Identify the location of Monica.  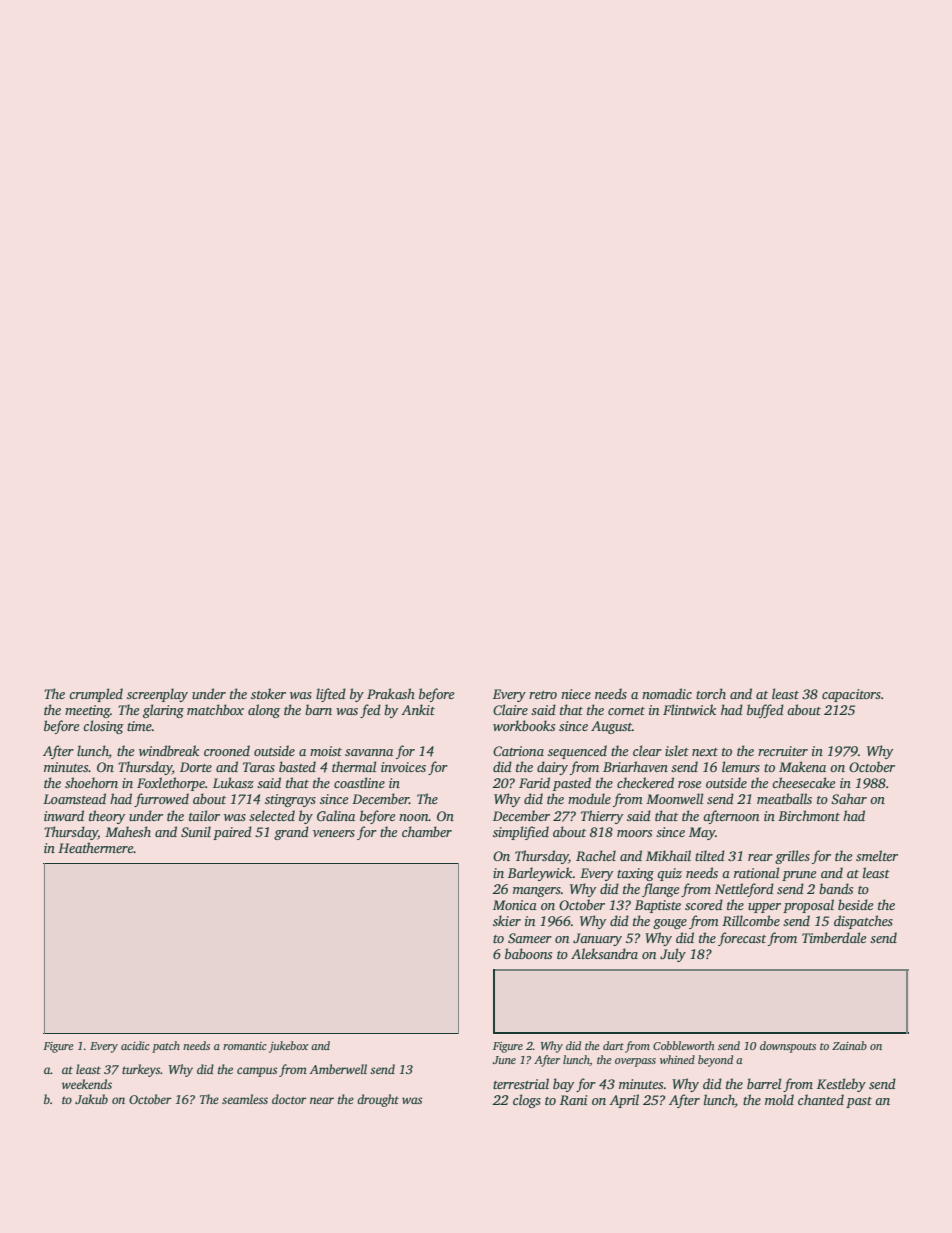
(515, 905).
